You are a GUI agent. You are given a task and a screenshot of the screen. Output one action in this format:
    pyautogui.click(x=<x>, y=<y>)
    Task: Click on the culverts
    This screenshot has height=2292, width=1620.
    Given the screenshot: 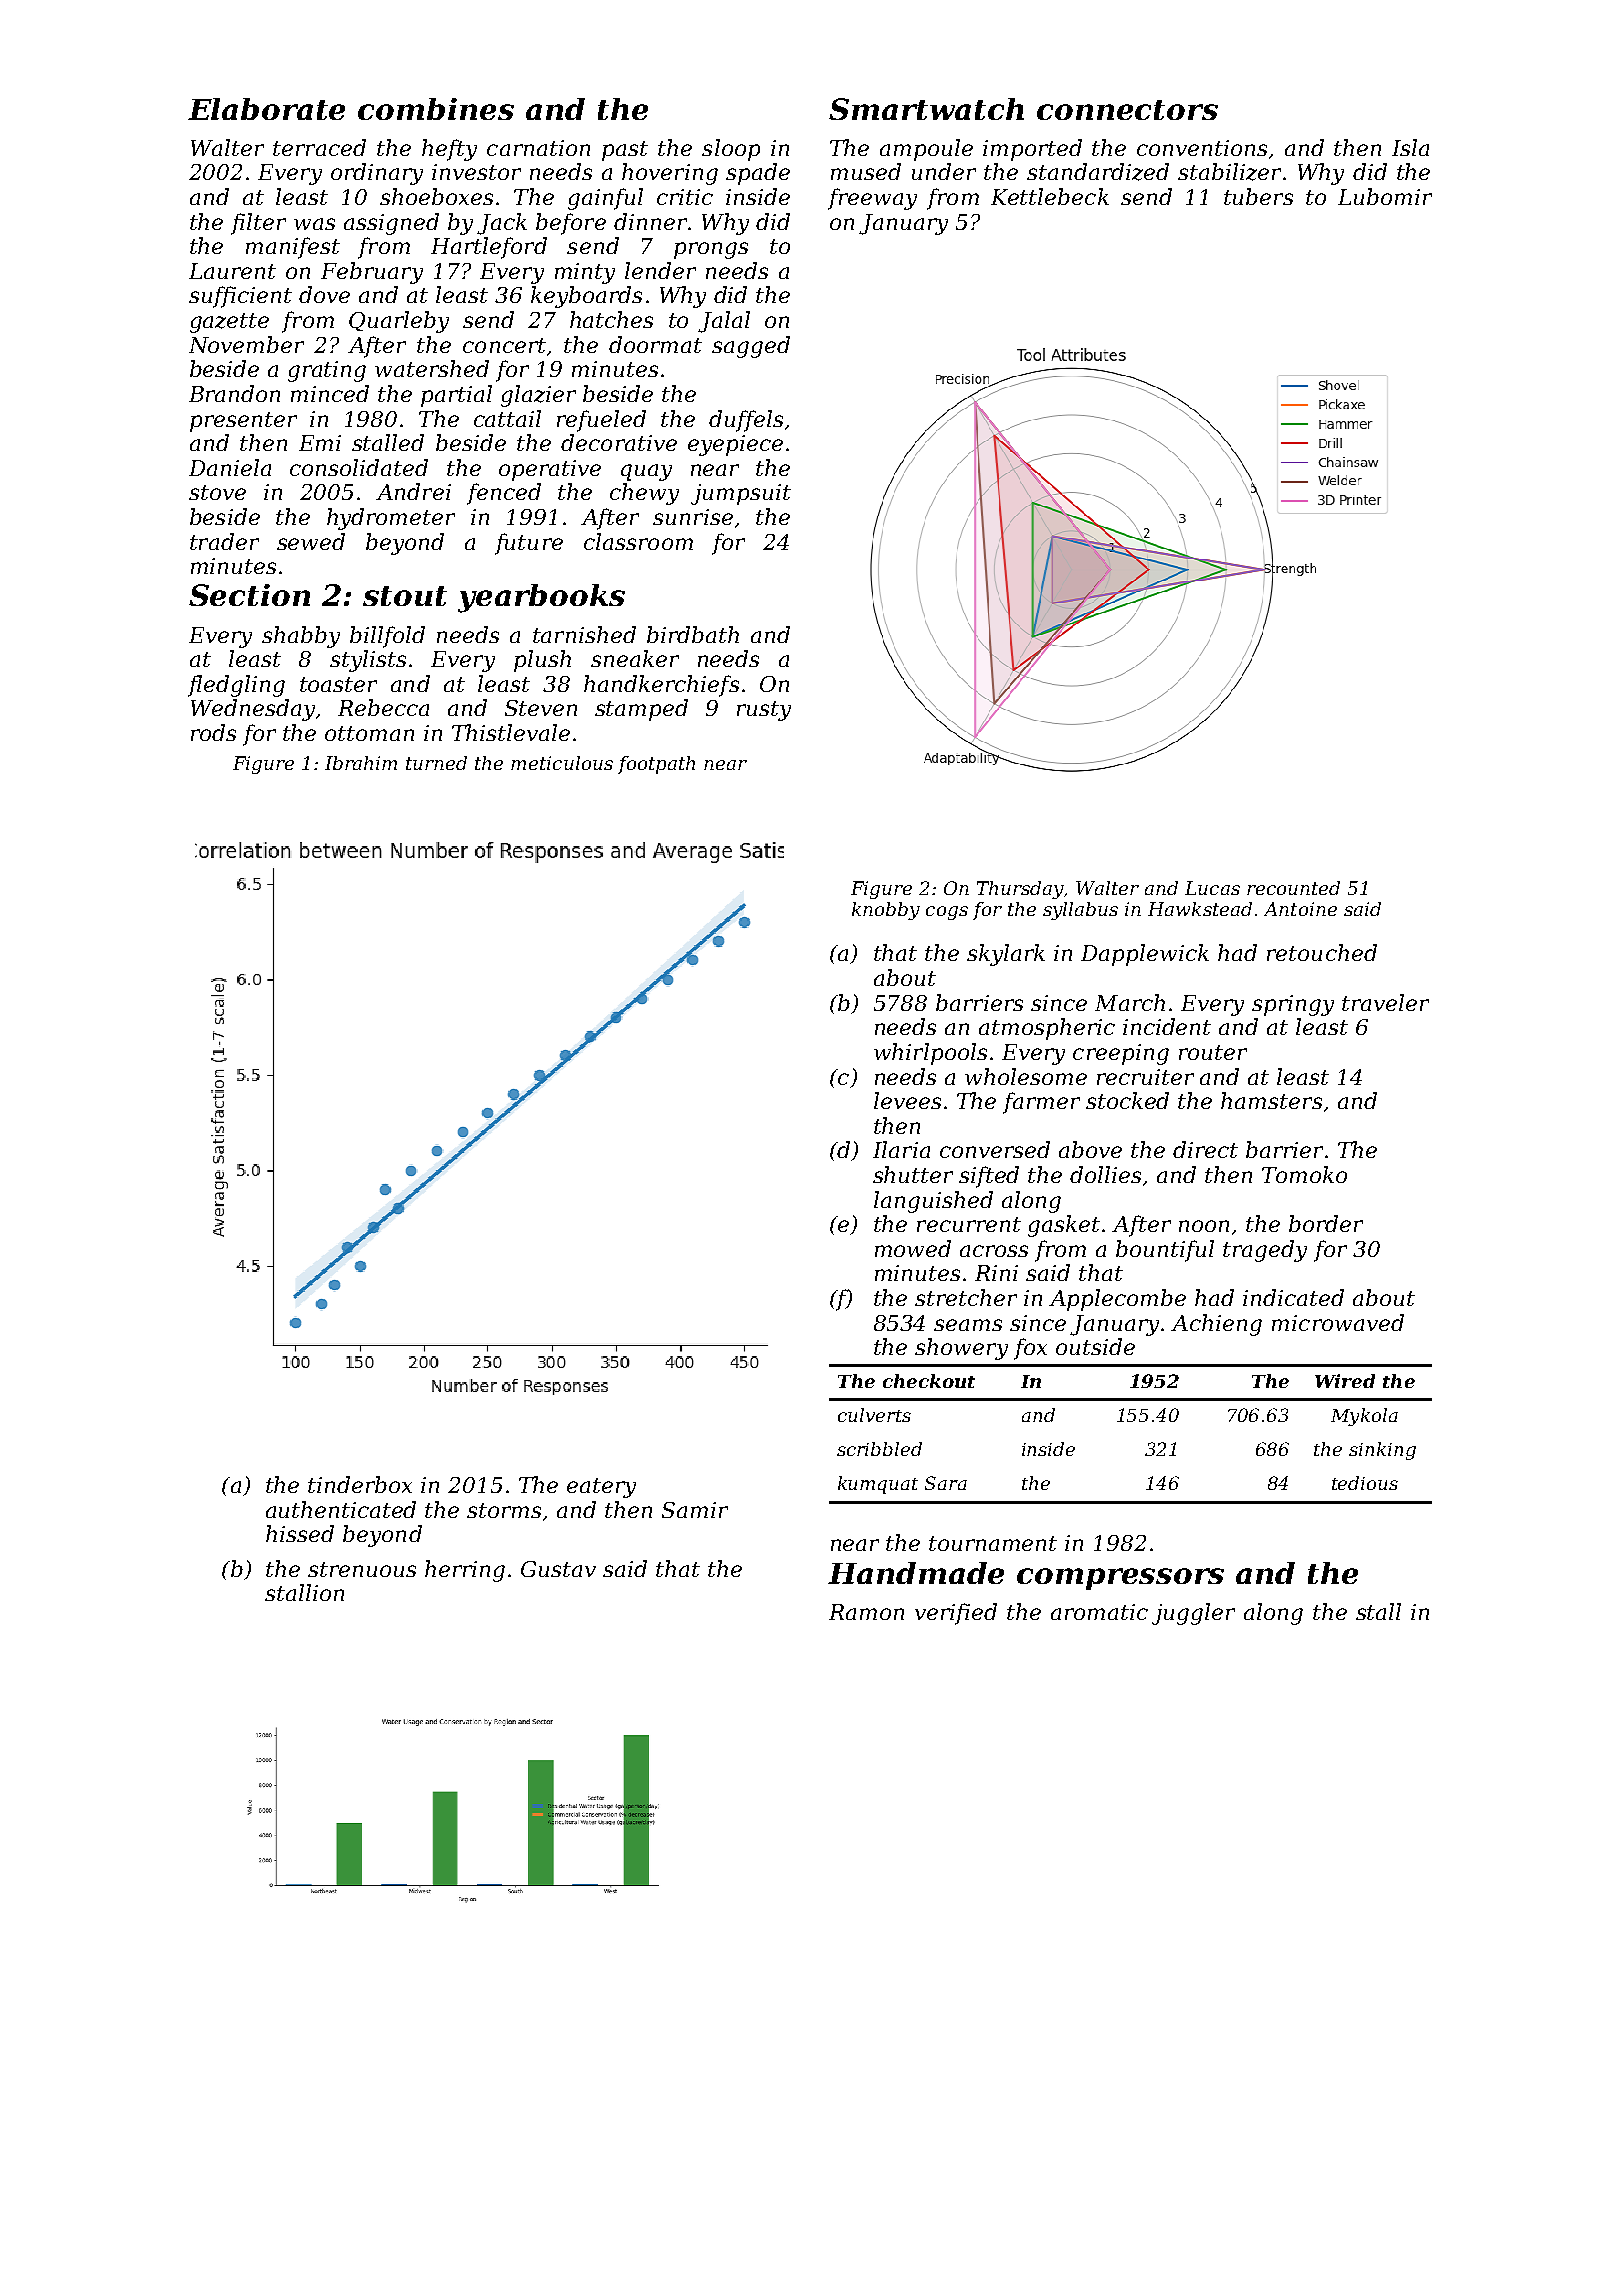 What is the action you would take?
    pyautogui.click(x=874, y=1415)
